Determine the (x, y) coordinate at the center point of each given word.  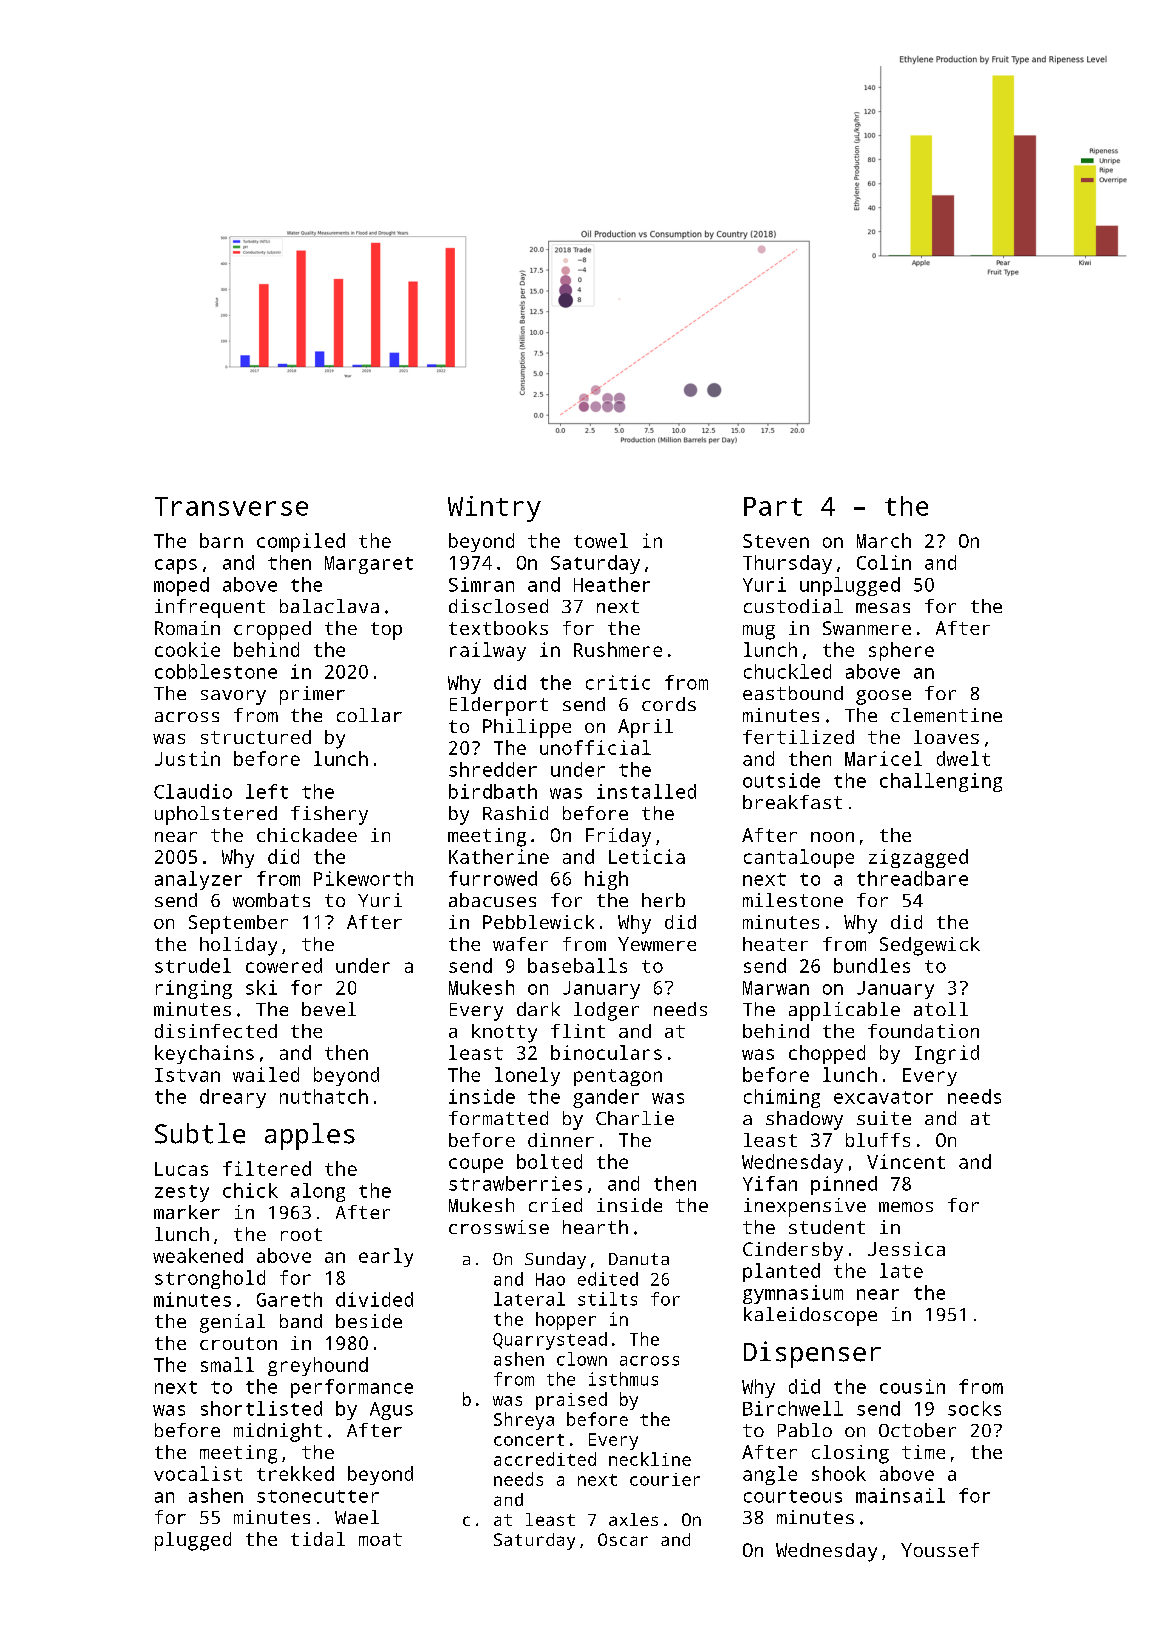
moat (380, 1539)
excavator (883, 1097)
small (227, 1364)
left (267, 791)
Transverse (231, 506)
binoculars (606, 1052)
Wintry (494, 509)
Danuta (639, 1259)
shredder (493, 769)
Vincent (906, 1161)
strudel (193, 965)
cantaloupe (799, 858)
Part (773, 506)
